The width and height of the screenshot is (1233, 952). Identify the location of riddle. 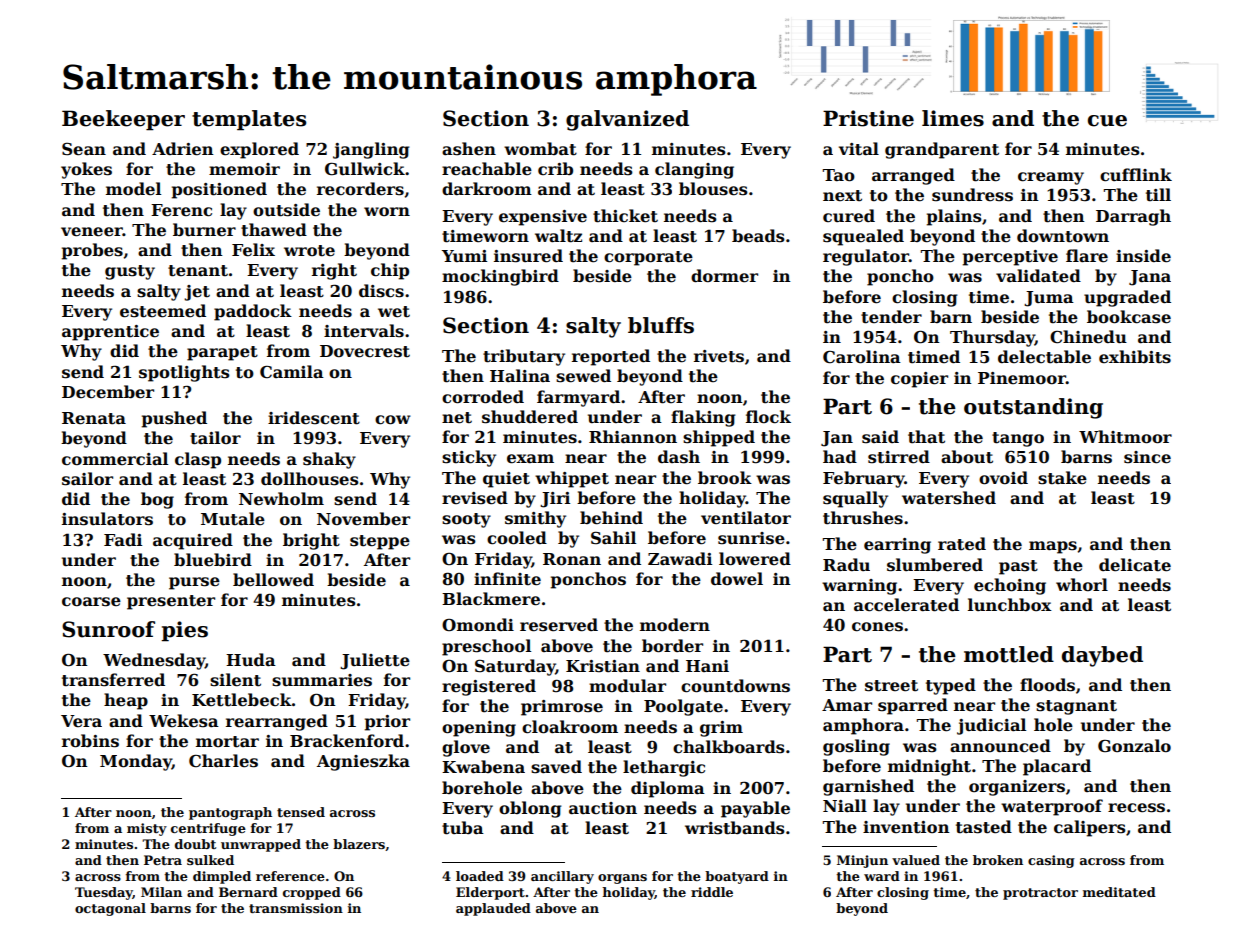
(712, 892).
